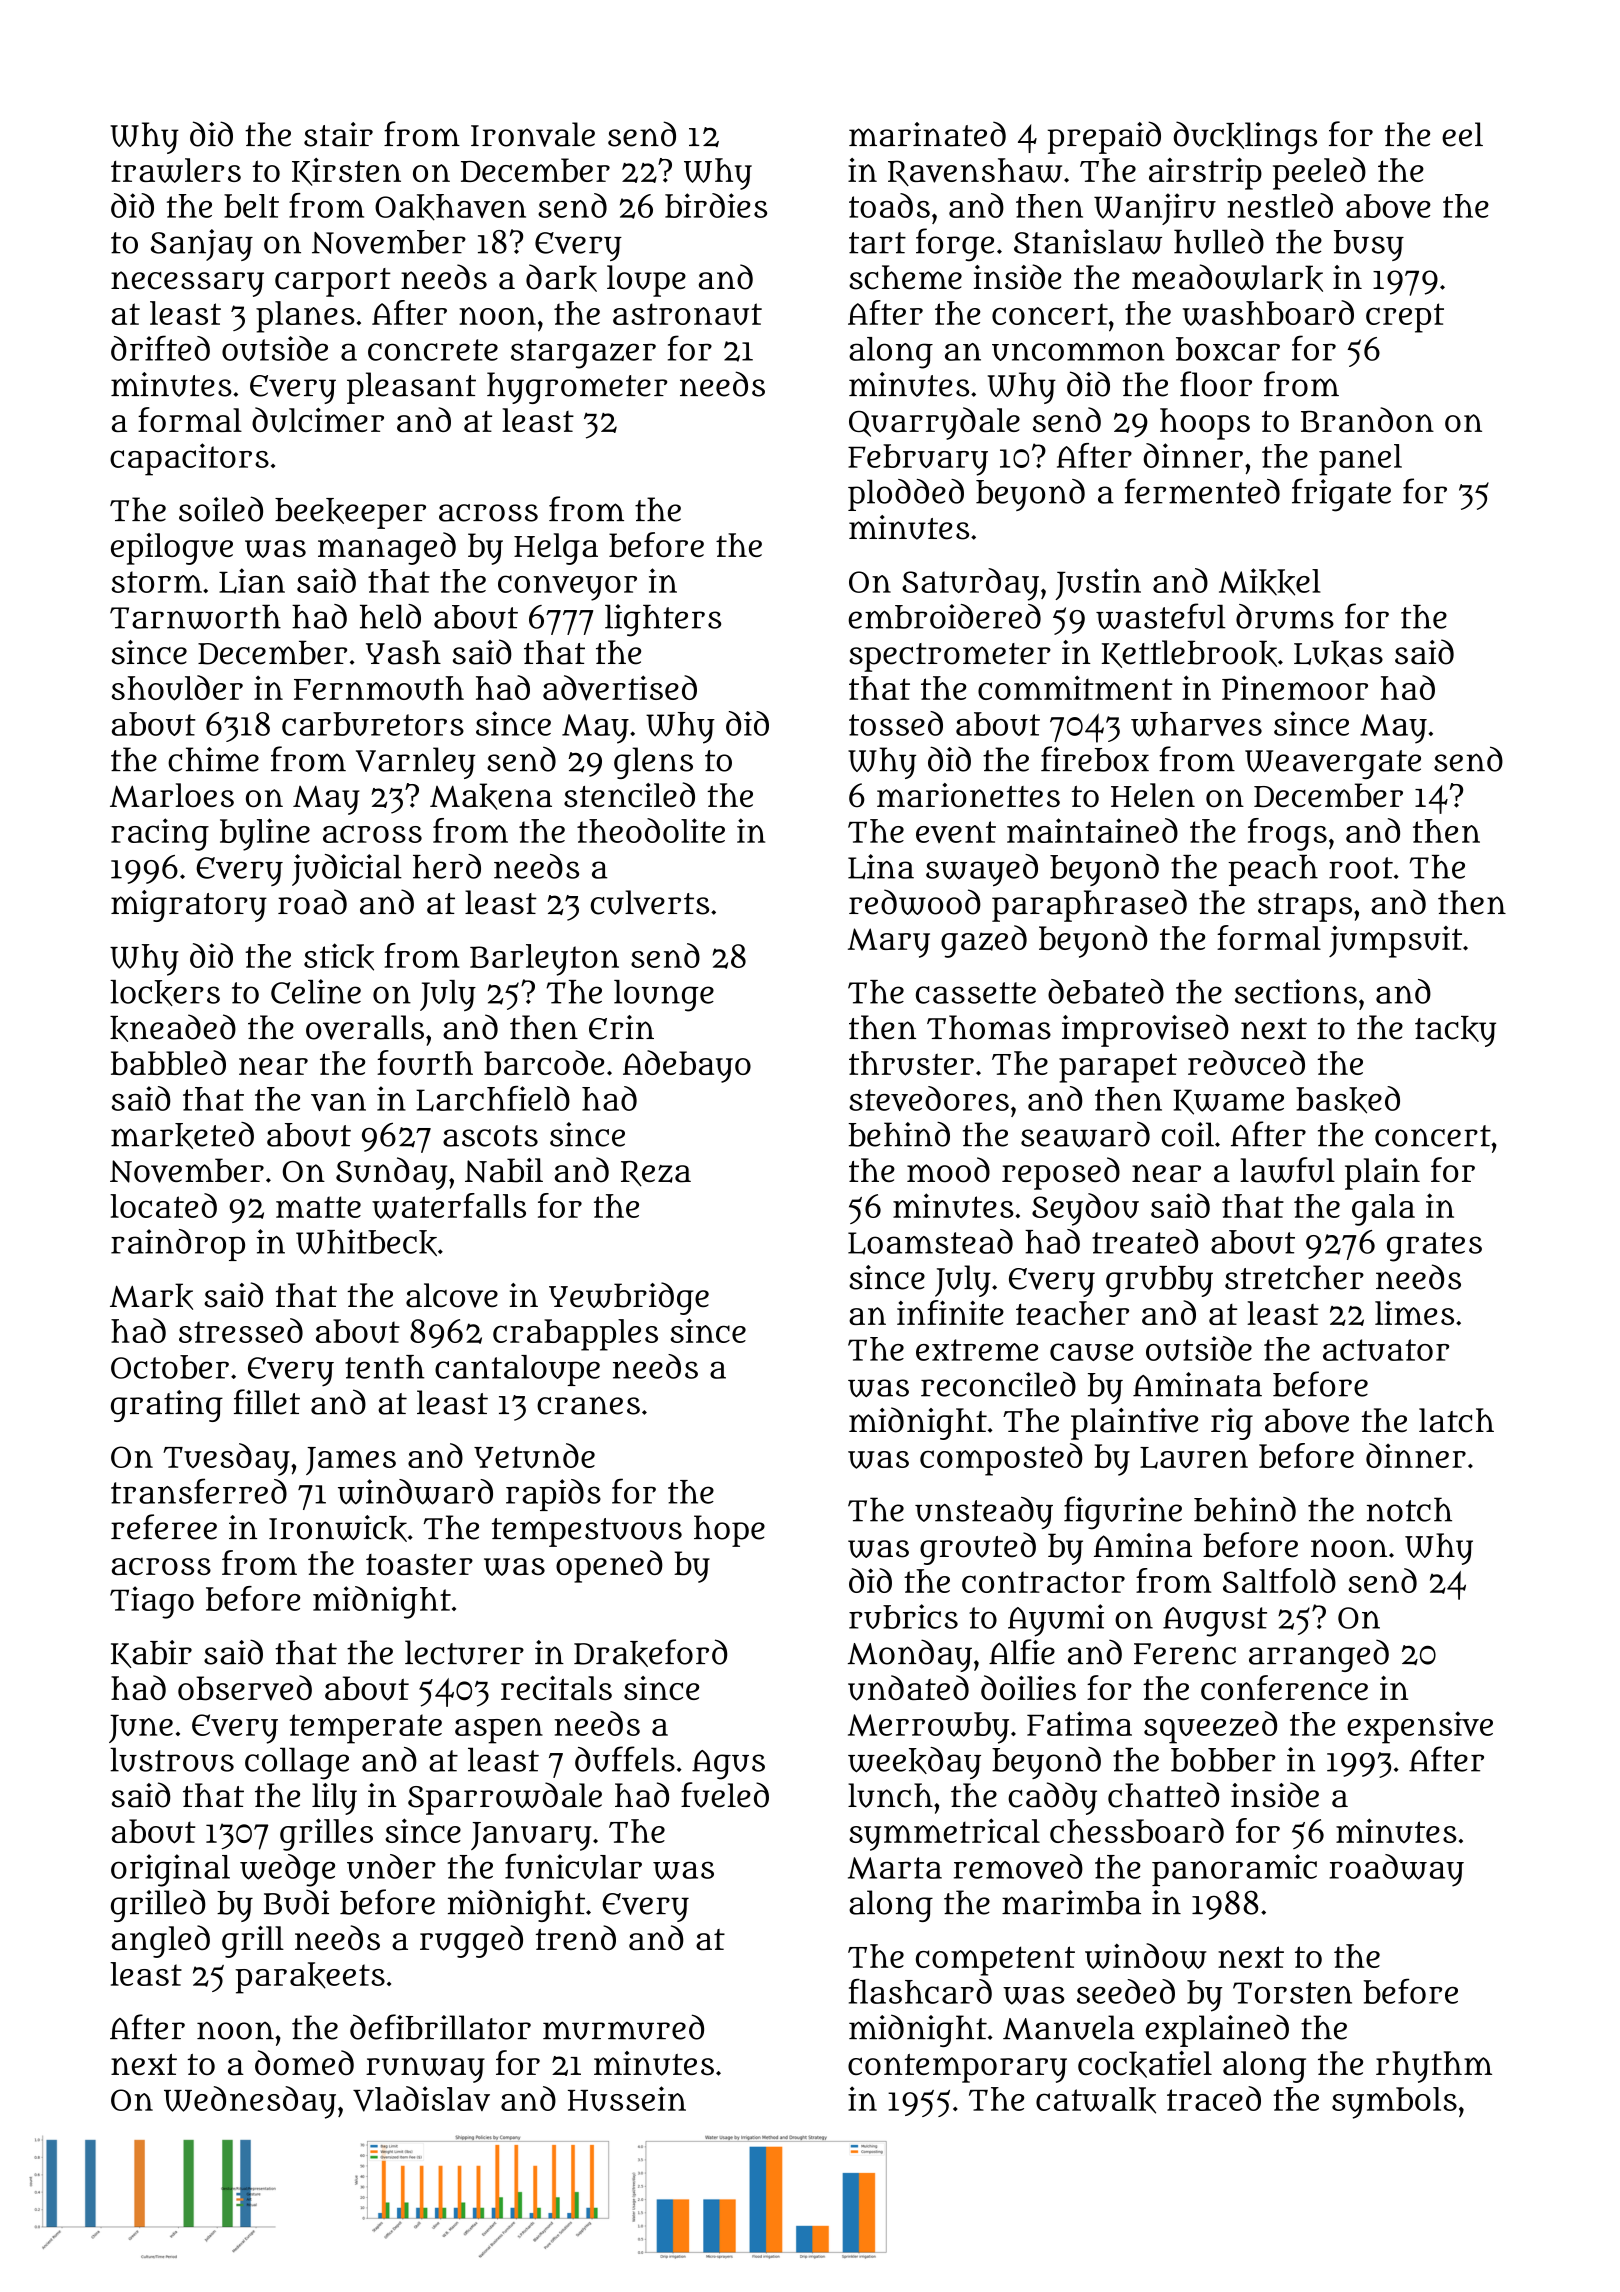 Image resolution: width=1620 pixels, height=2292 pixels. Describe the element at coordinates (1333, 764) in the screenshot. I see `Weavergate` at that location.
